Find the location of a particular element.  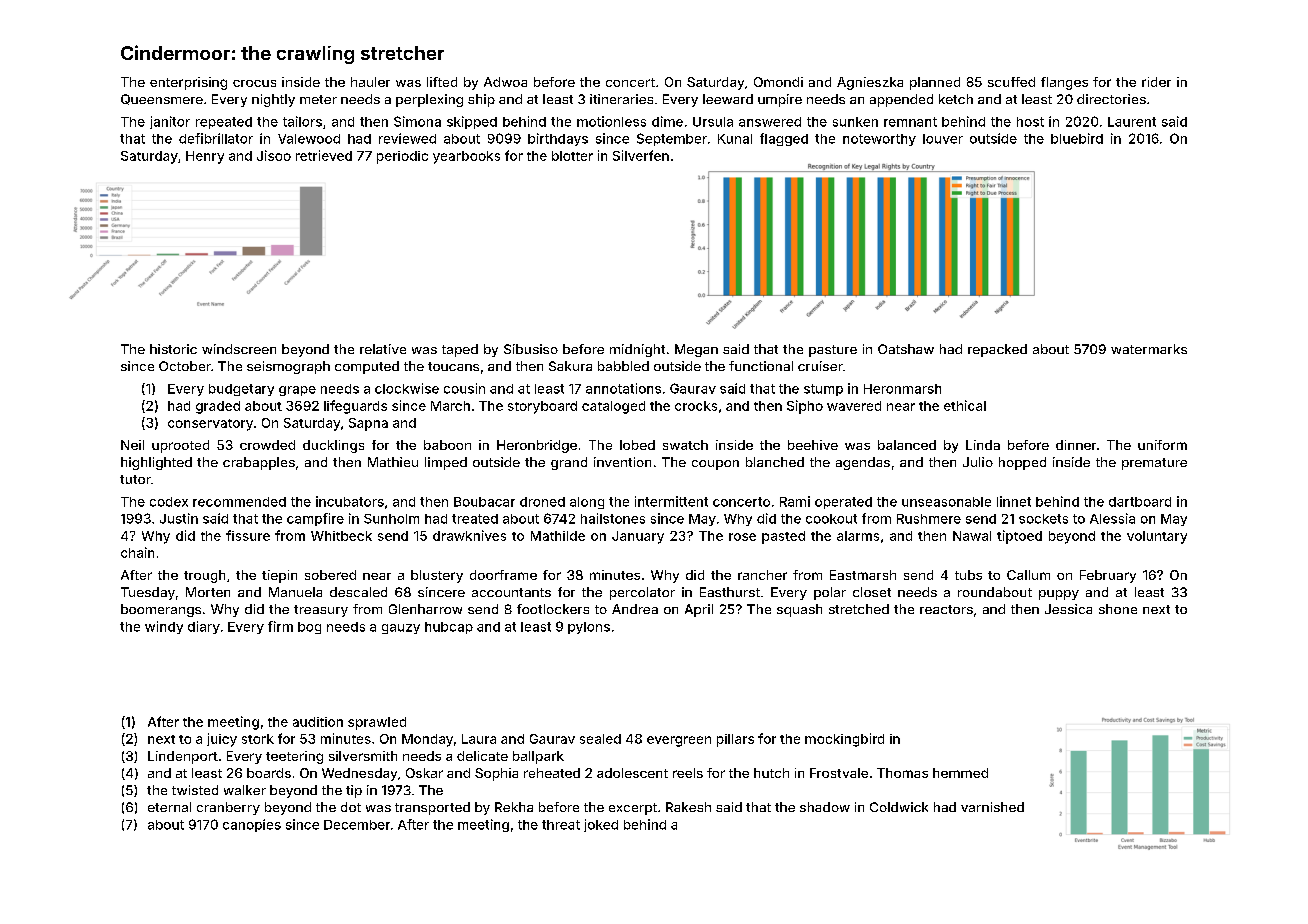

baboon is located at coordinates (447, 445).
